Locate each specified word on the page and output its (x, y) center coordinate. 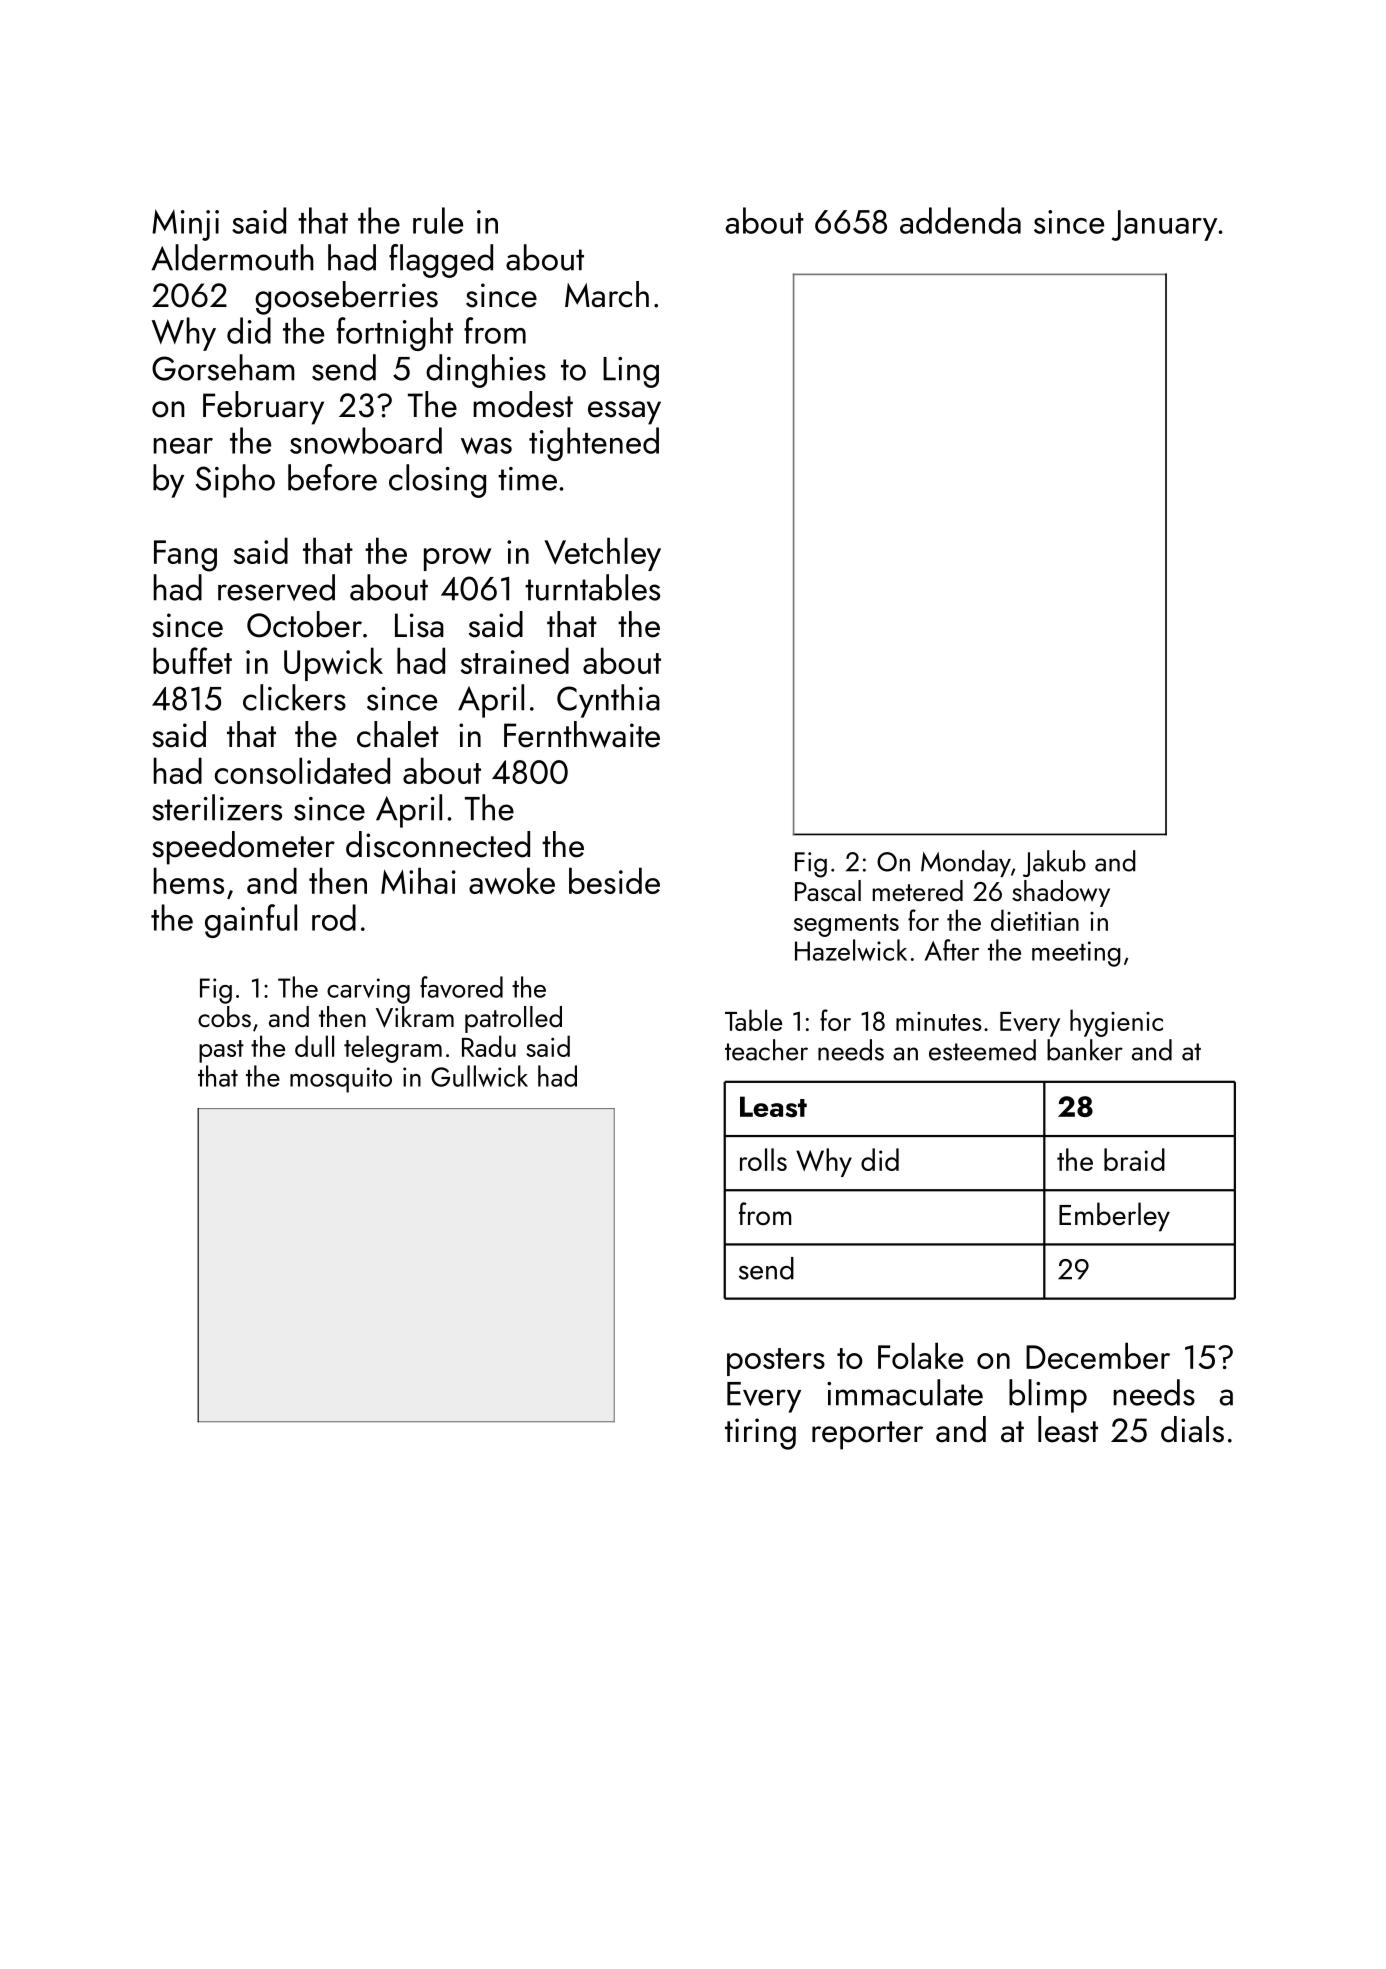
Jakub (1054, 863)
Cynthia (608, 701)
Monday (966, 863)
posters (776, 1362)
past (221, 1051)
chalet (398, 734)
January (1164, 225)
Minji (185, 225)
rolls (763, 1159)
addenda (960, 220)
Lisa (419, 625)
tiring (760, 1434)
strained (515, 660)
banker (1085, 1050)
